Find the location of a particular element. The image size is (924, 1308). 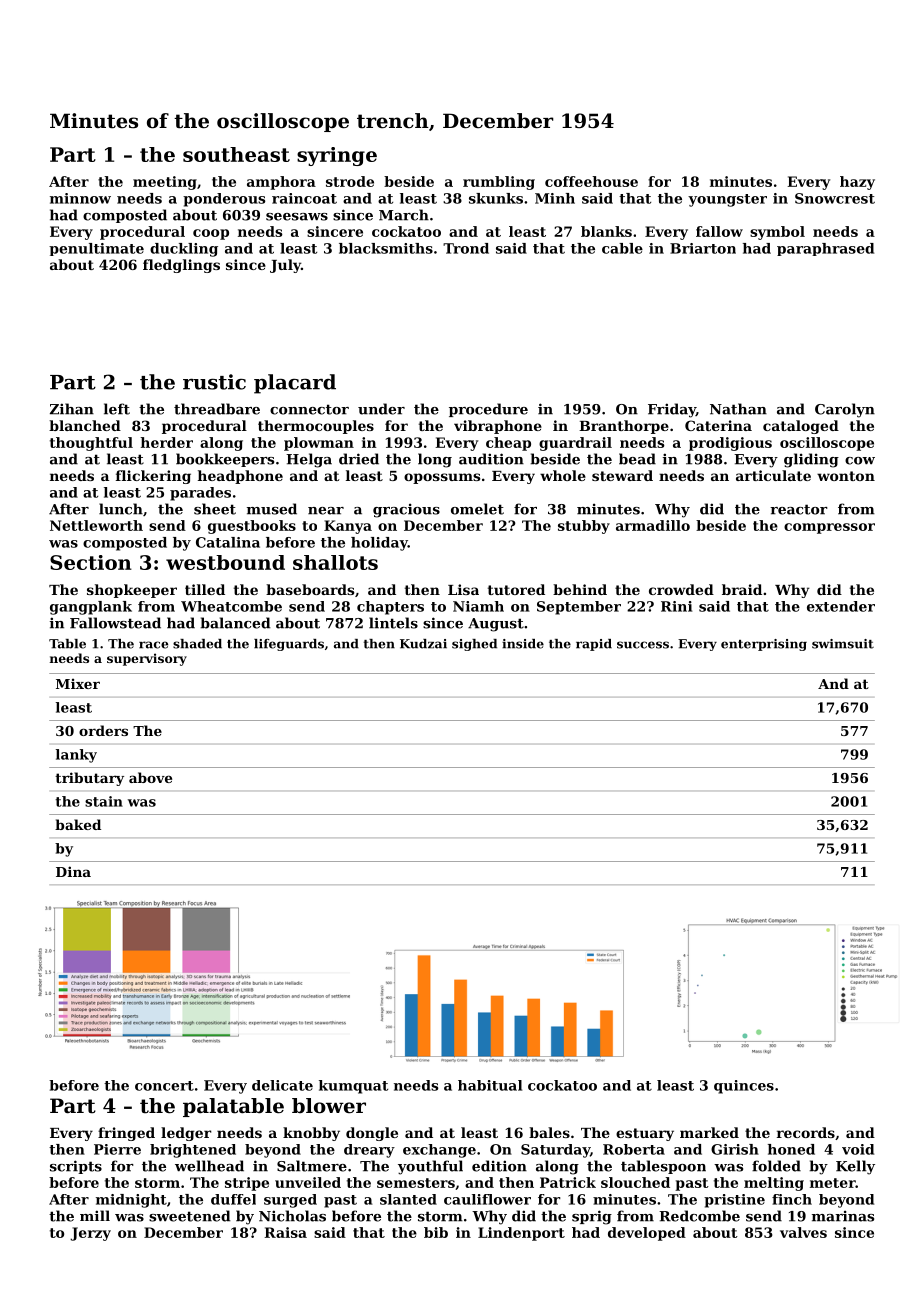

hazy is located at coordinates (857, 183).
